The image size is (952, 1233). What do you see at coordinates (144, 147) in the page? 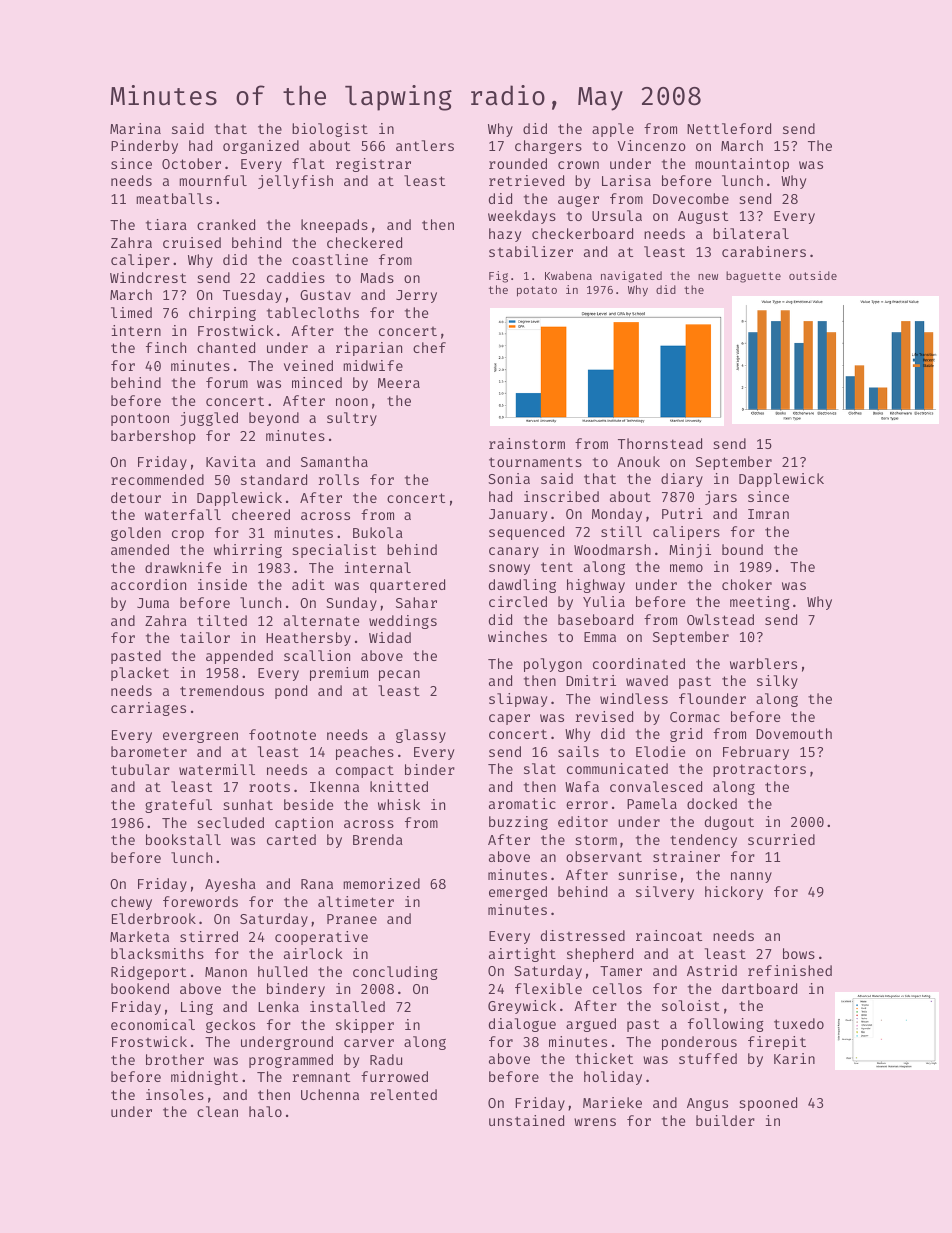
I see `Pinderby` at bounding box center [144, 147].
